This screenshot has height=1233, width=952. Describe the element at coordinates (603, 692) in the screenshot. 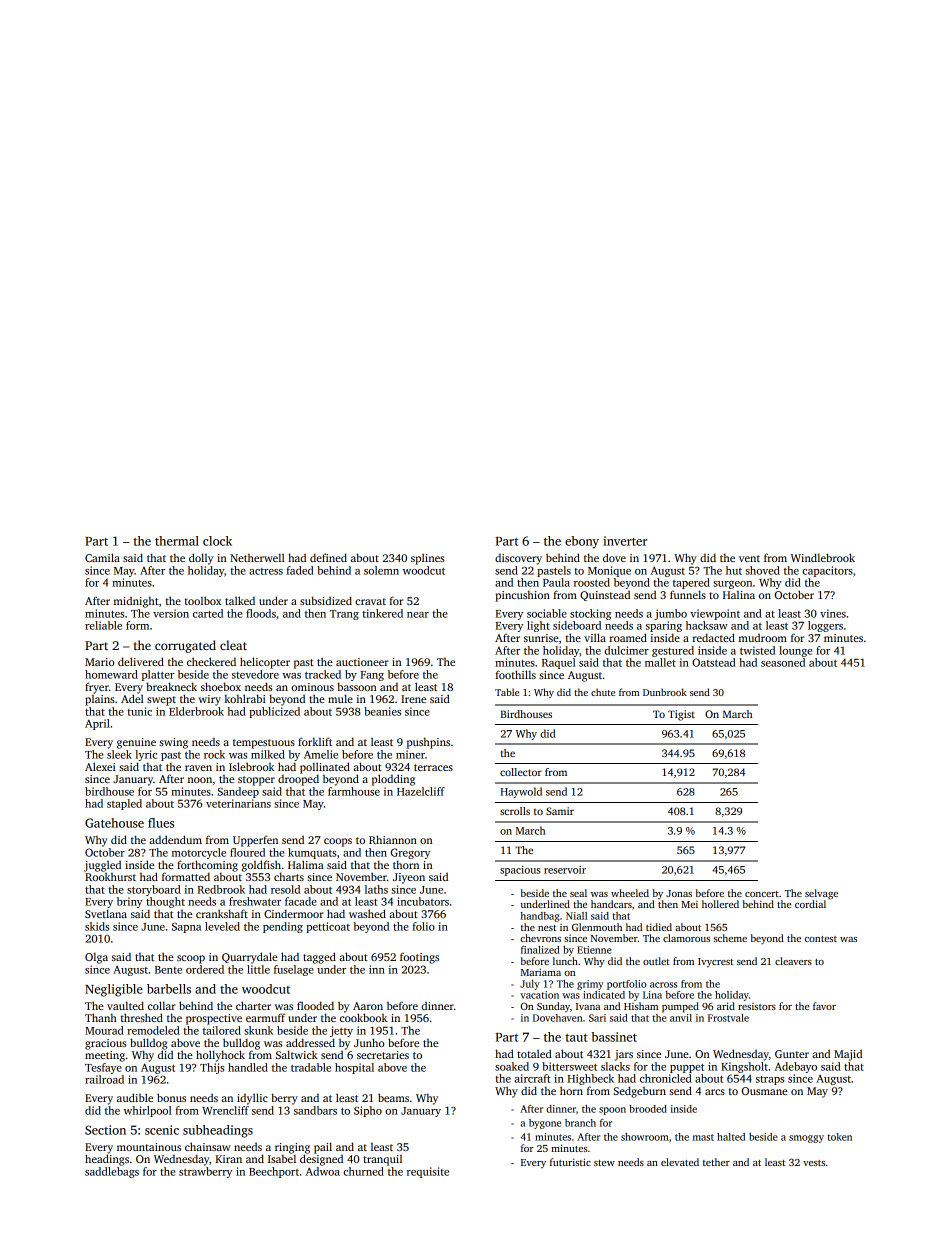

I see `chute` at that location.
